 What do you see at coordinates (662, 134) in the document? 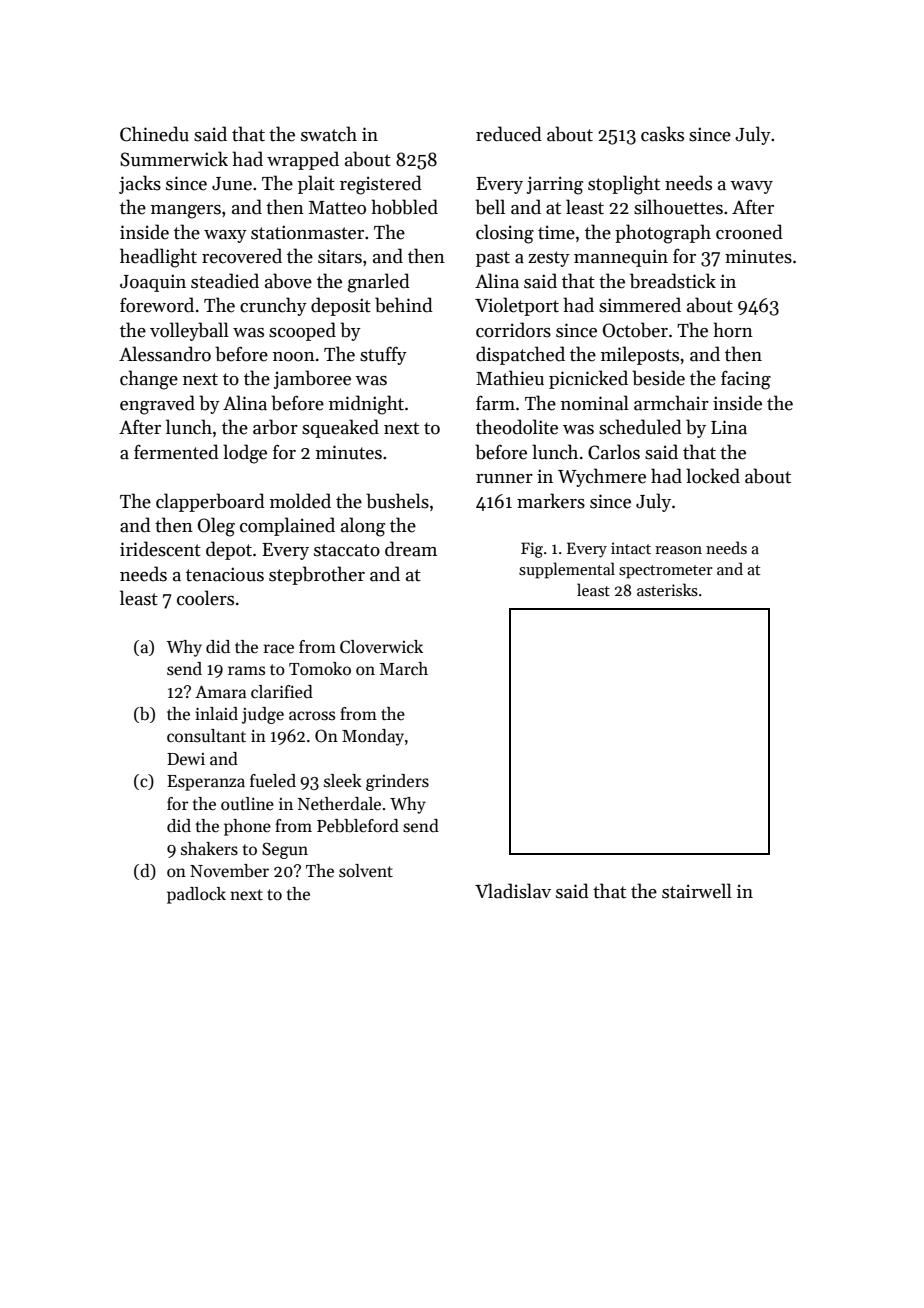
I see `casks` at bounding box center [662, 134].
